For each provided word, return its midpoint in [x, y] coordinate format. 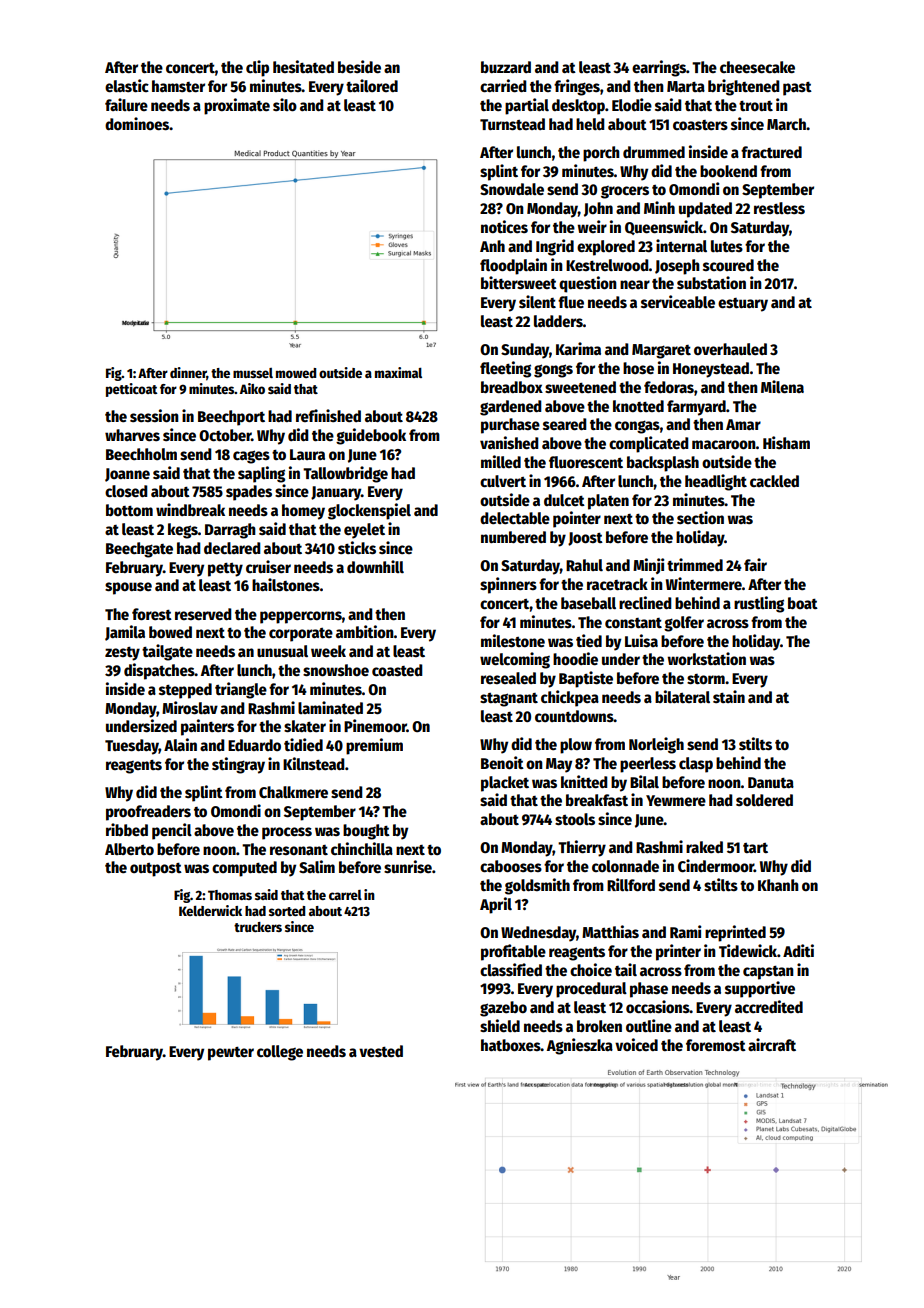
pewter [231, 1053]
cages [251, 457]
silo [285, 105]
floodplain [513, 266]
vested [381, 1051]
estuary [743, 305]
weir [592, 226]
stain [729, 696]
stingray [238, 765]
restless [779, 208]
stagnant [509, 700]
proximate [237, 106]
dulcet [564, 500]
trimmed [695, 564]
